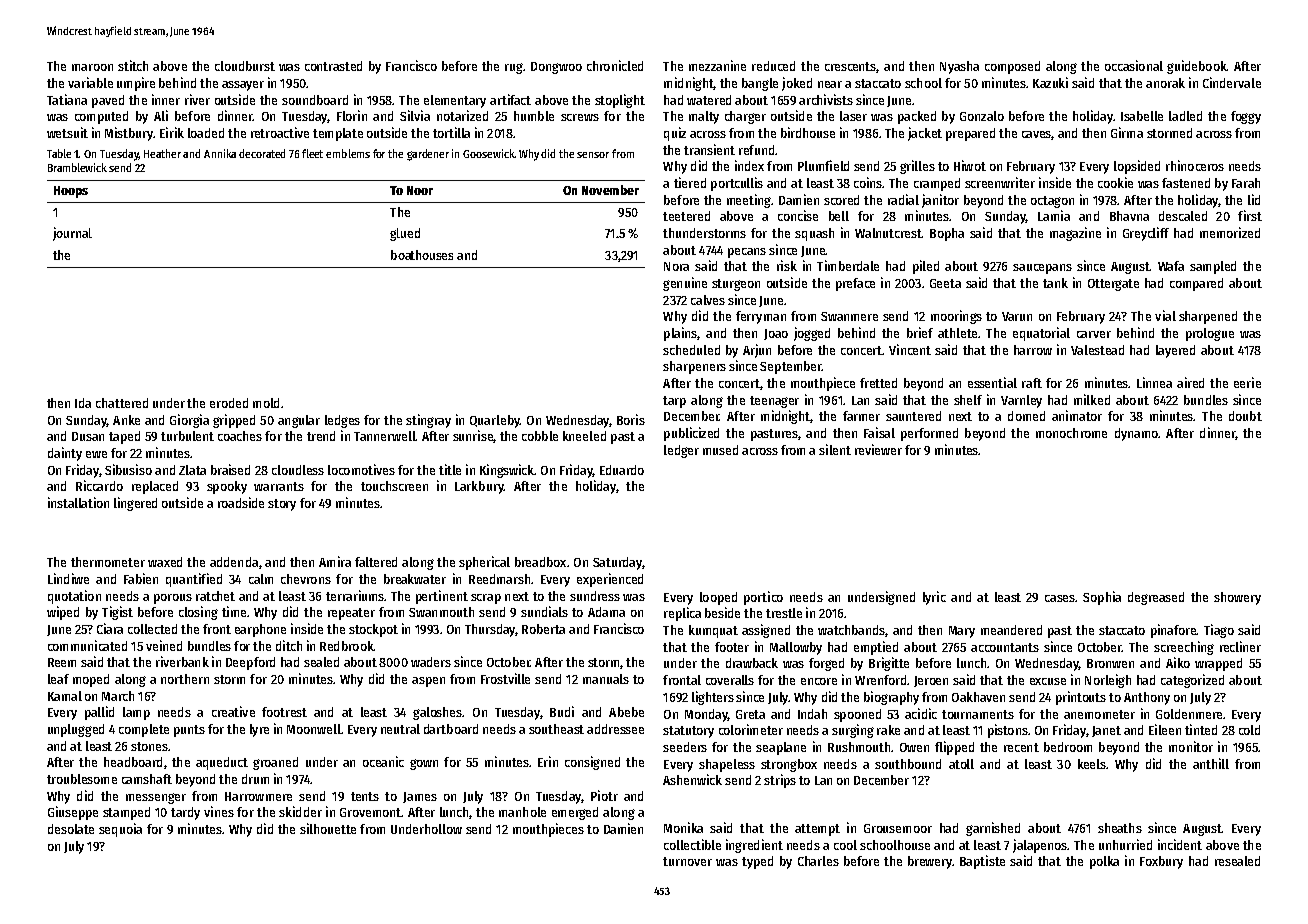  What do you see at coordinates (92, 67) in the screenshot?
I see `maroon` at bounding box center [92, 67].
